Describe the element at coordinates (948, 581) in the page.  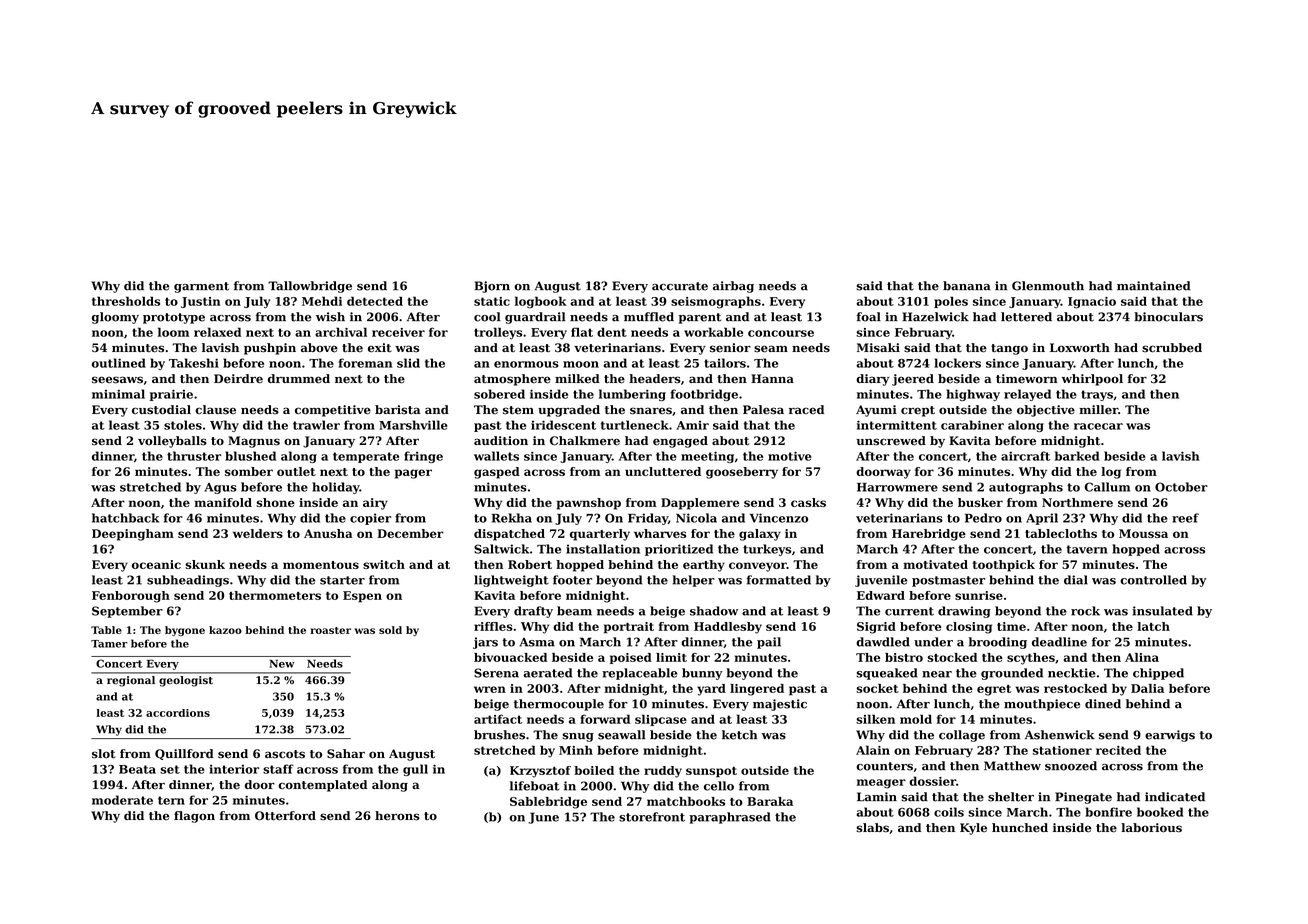
I see `postmaster` at that location.
